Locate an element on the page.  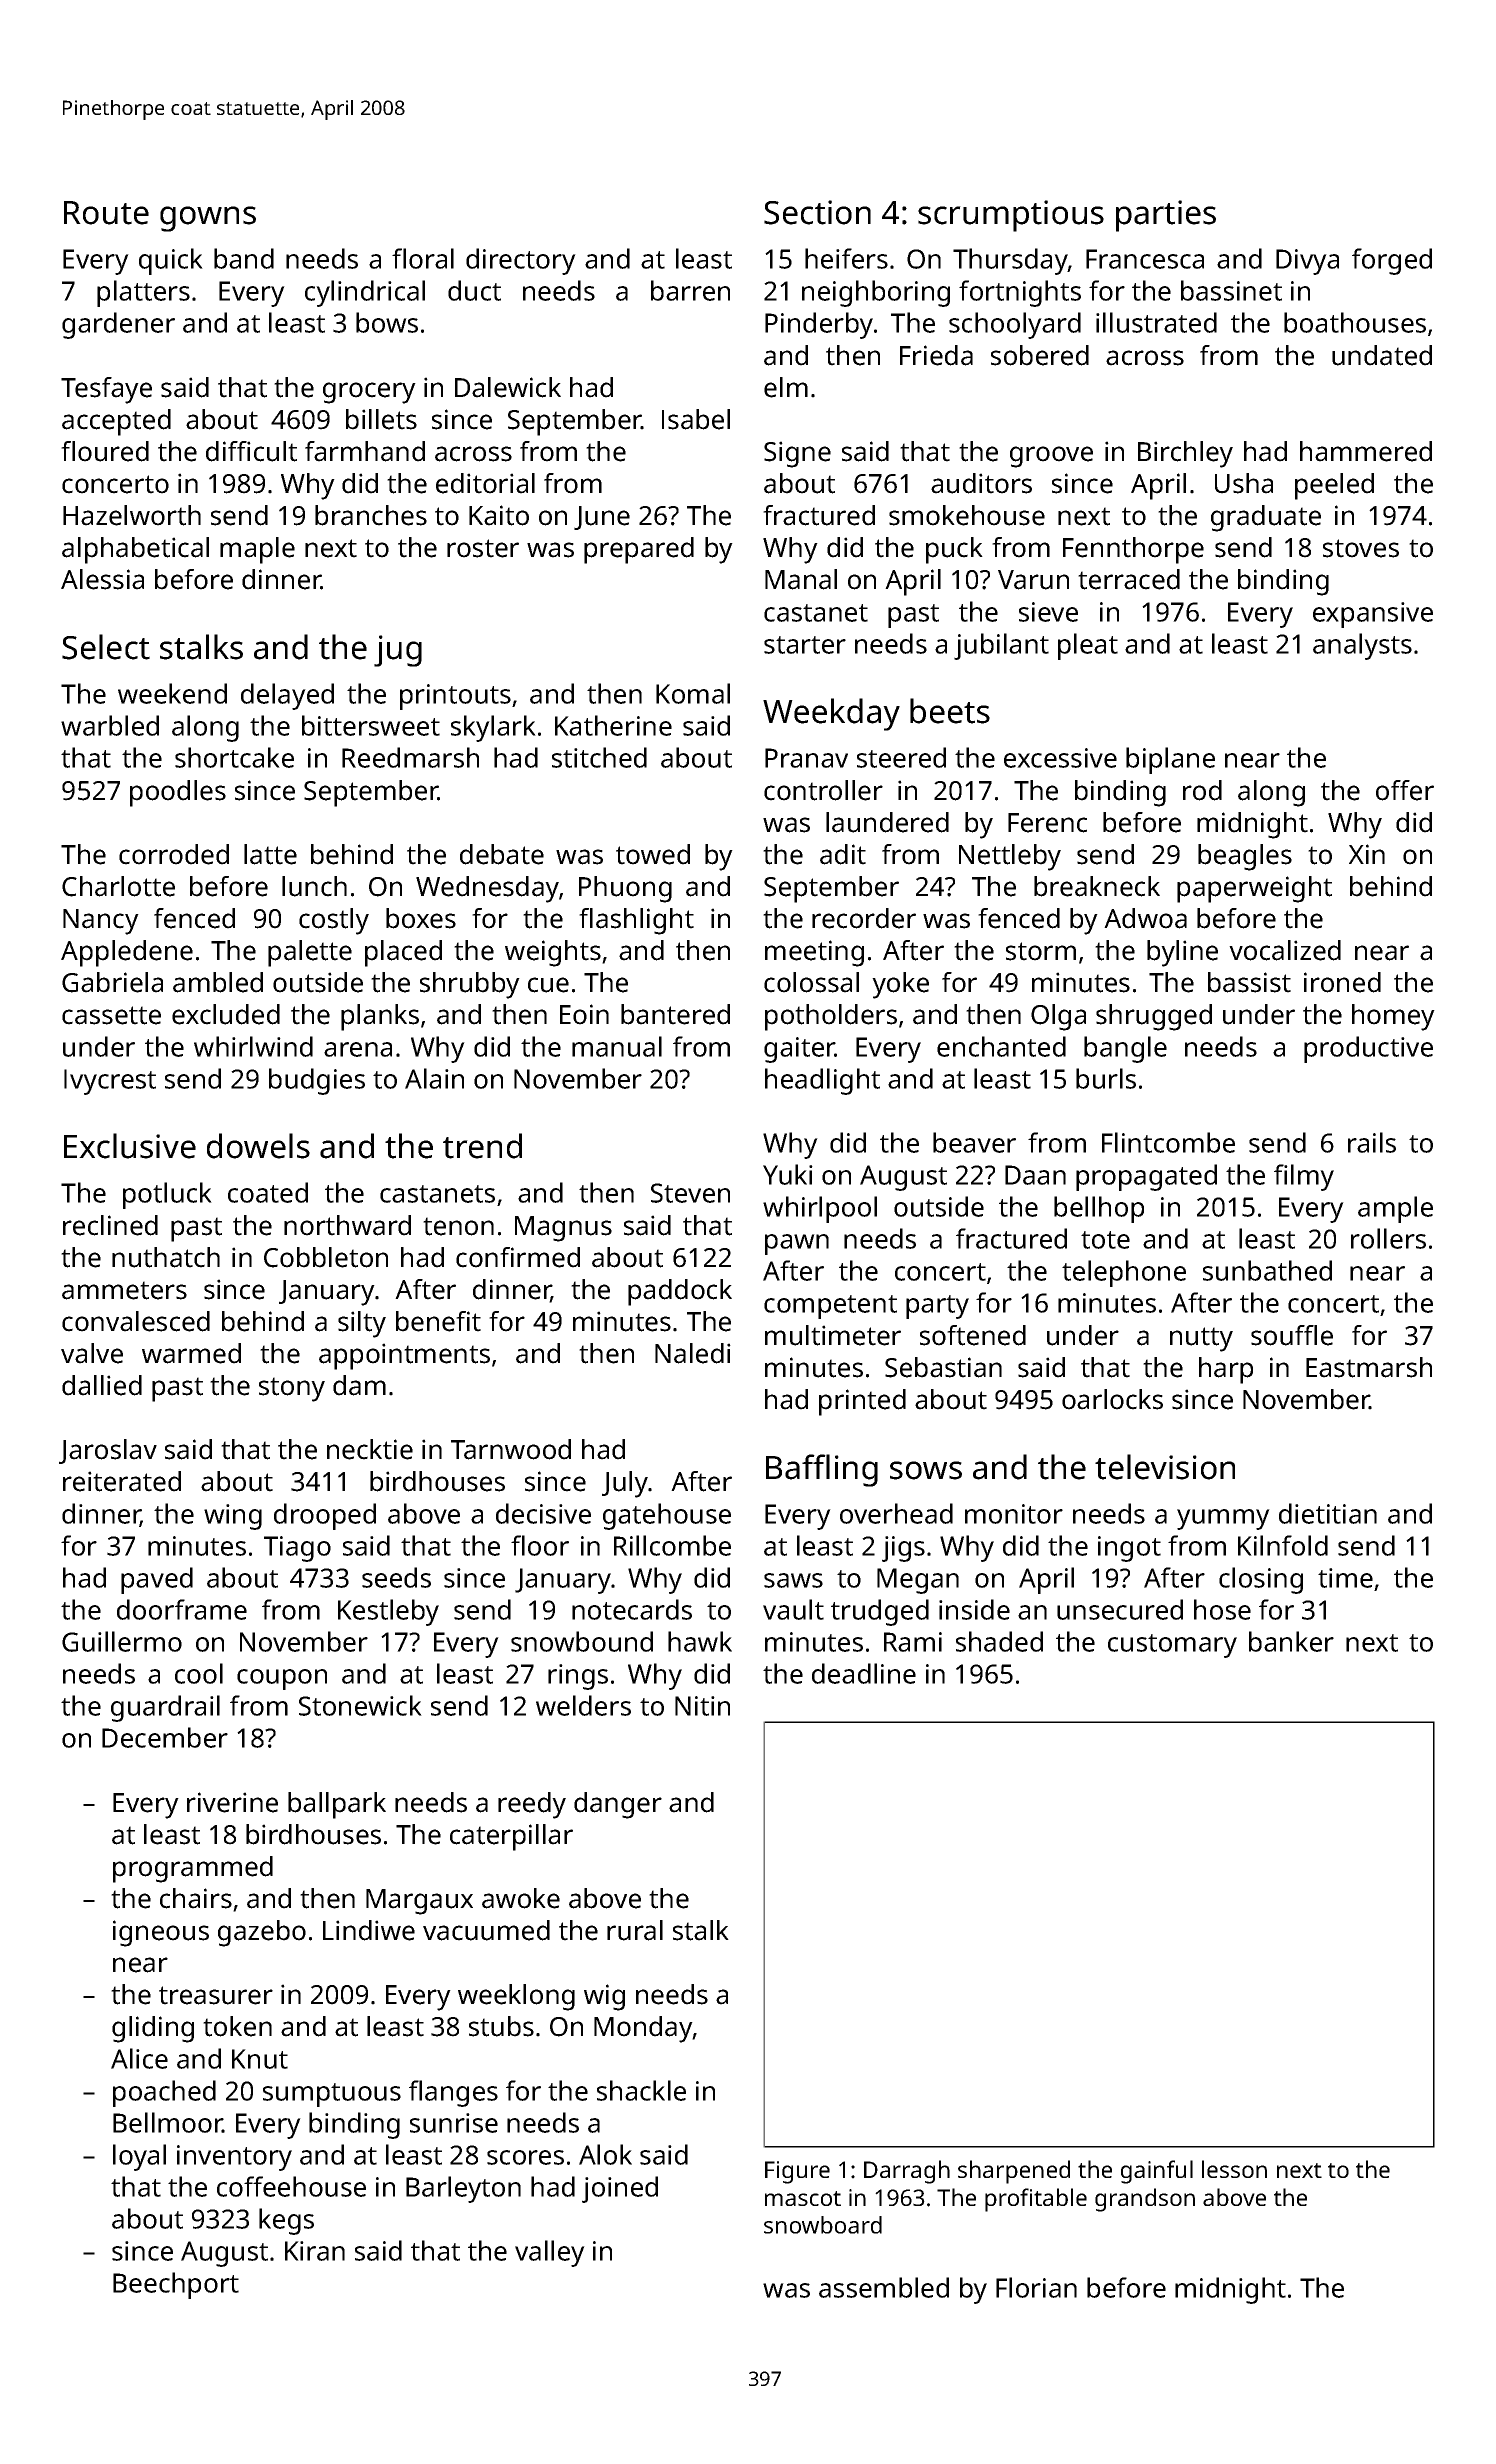
Isabel is located at coordinates (696, 419).
